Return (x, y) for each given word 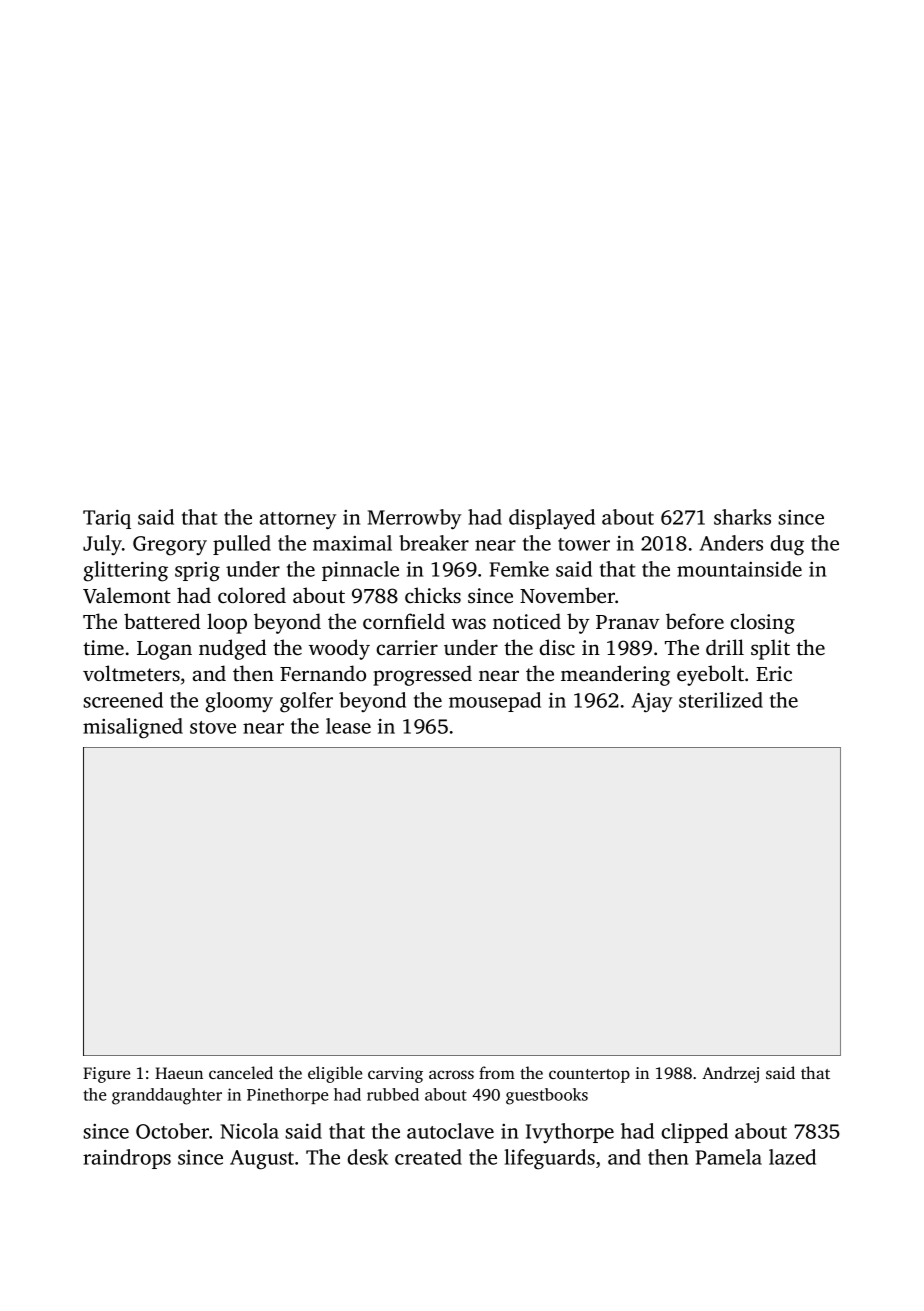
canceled (241, 1072)
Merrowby (414, 519)
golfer (306, 702)
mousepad (495, 702)
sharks (742, 517)
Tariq (107, 519)
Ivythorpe (570, 1133)
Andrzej (730, 1074)
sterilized (721, 700)
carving (395, 1075)
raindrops (127, 1159)
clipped (694, 1133)
